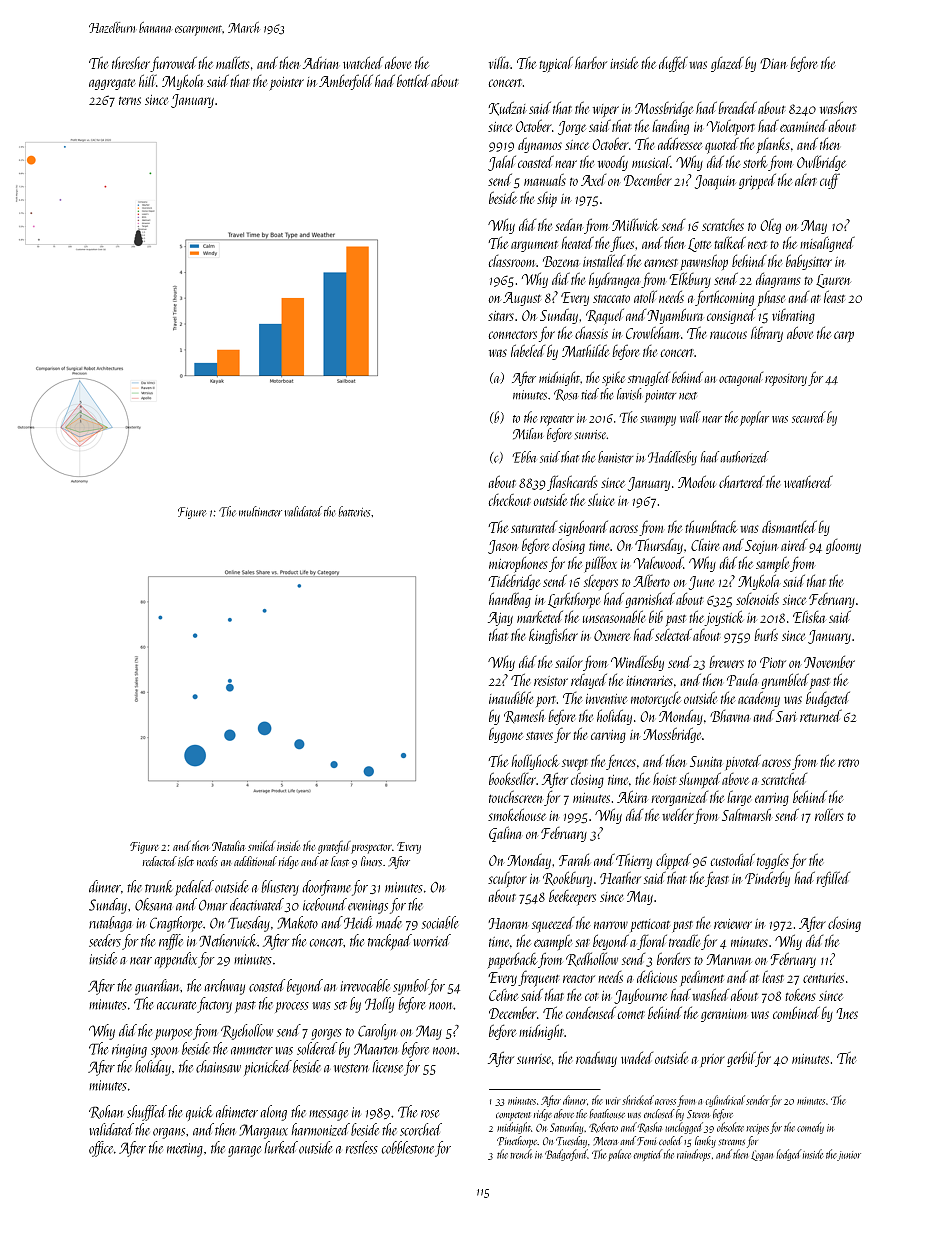 The height and width of the page is (1233, 952). I want to click on mallets, so click(233, 62).
